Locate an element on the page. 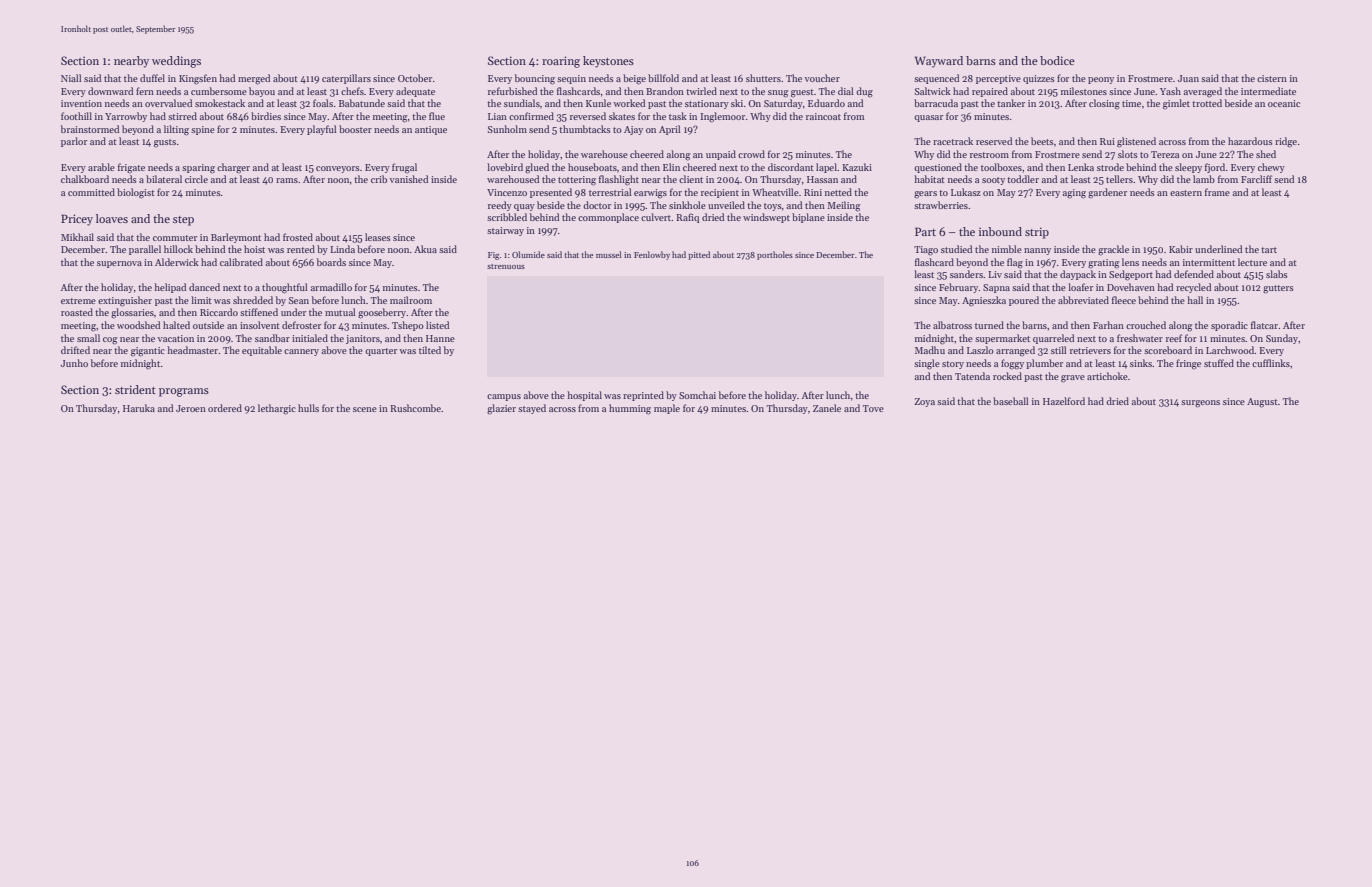 This page has width=1372, height=887. Somchai is located at coordinates (697, 395).
